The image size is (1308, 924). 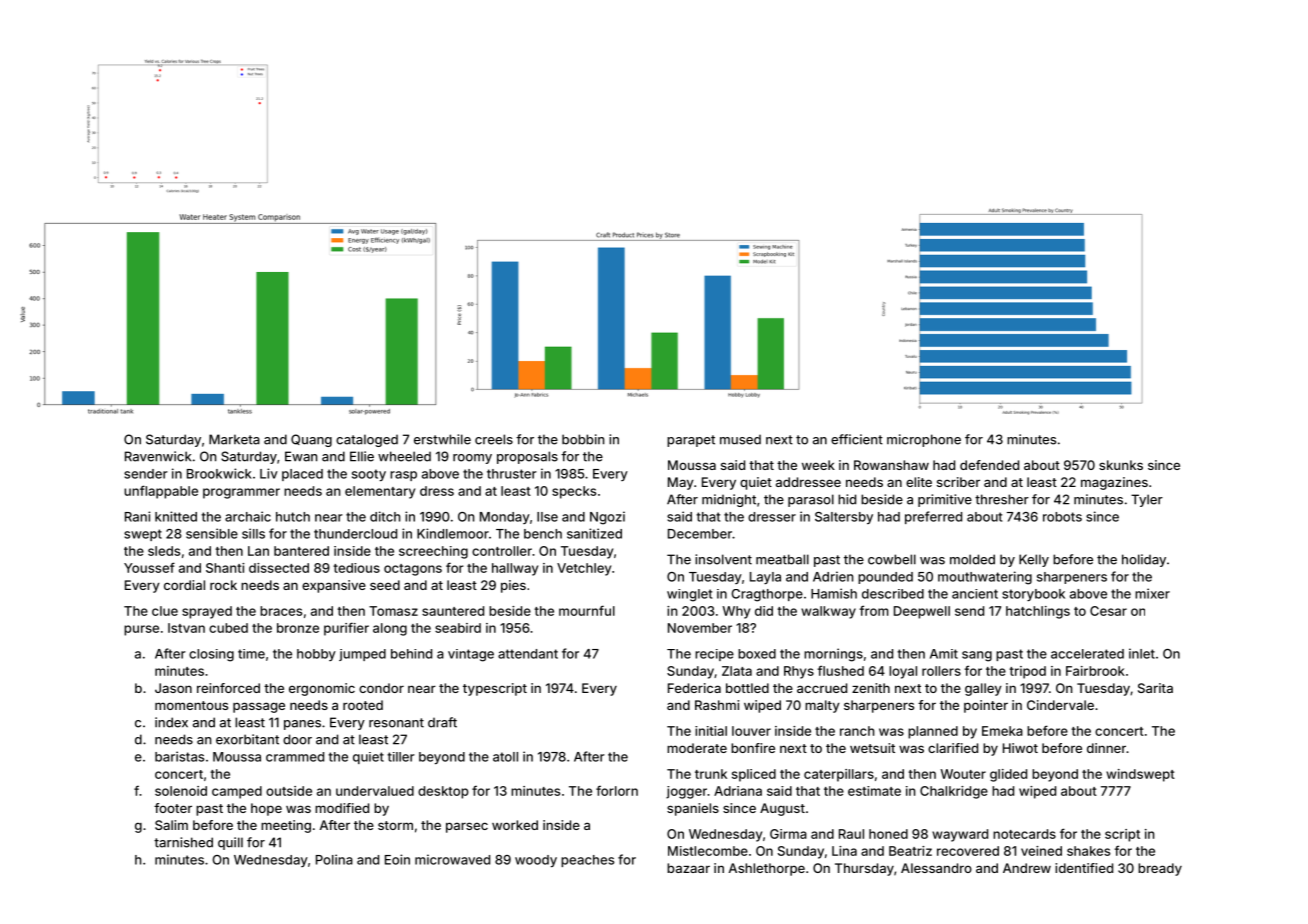 I want to click on malty, so click(x=822, y=706).
